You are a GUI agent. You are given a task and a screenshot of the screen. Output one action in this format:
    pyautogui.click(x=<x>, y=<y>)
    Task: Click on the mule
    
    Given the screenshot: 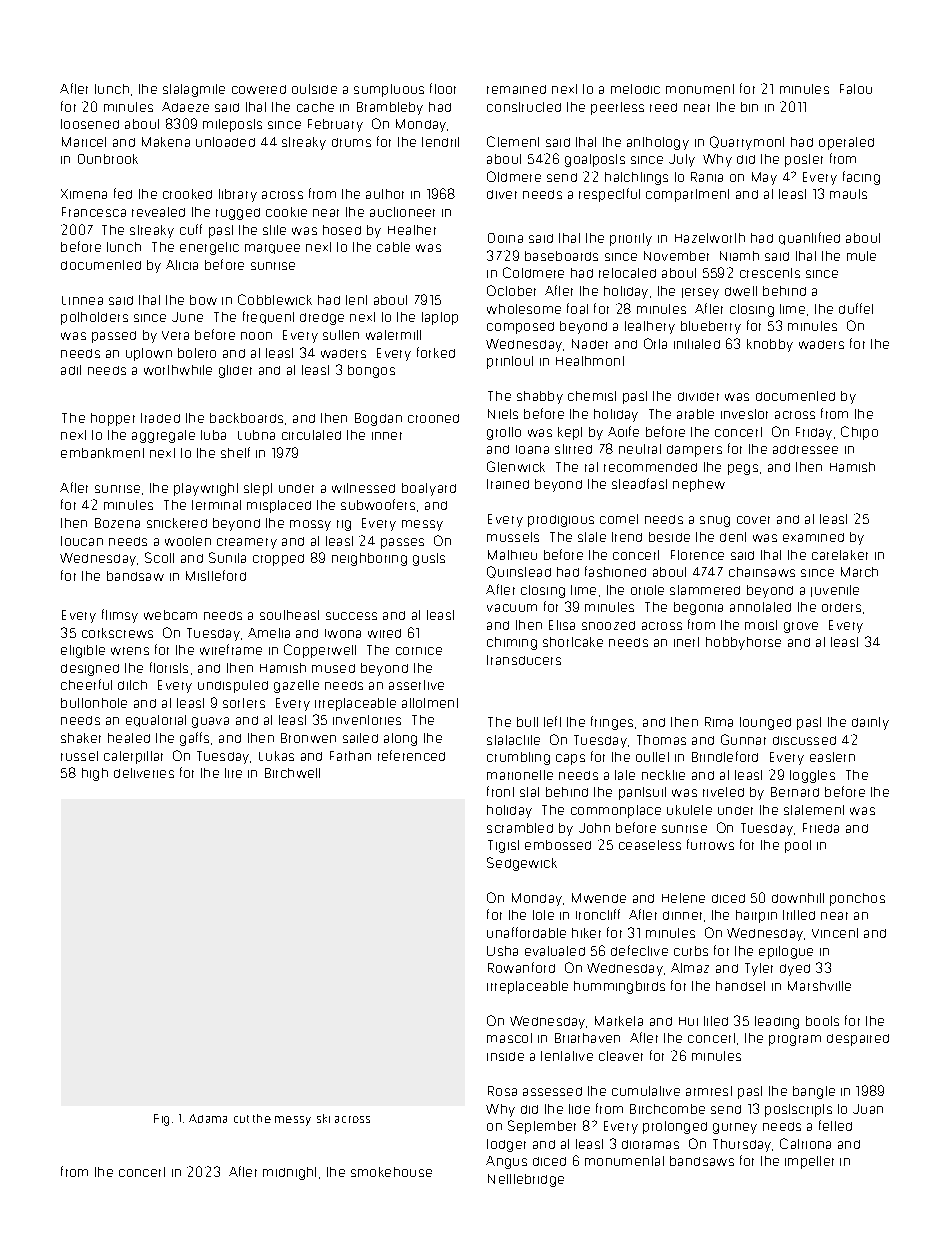 What is the action you would take?
    pyautogui.click(x=861, y=256)
